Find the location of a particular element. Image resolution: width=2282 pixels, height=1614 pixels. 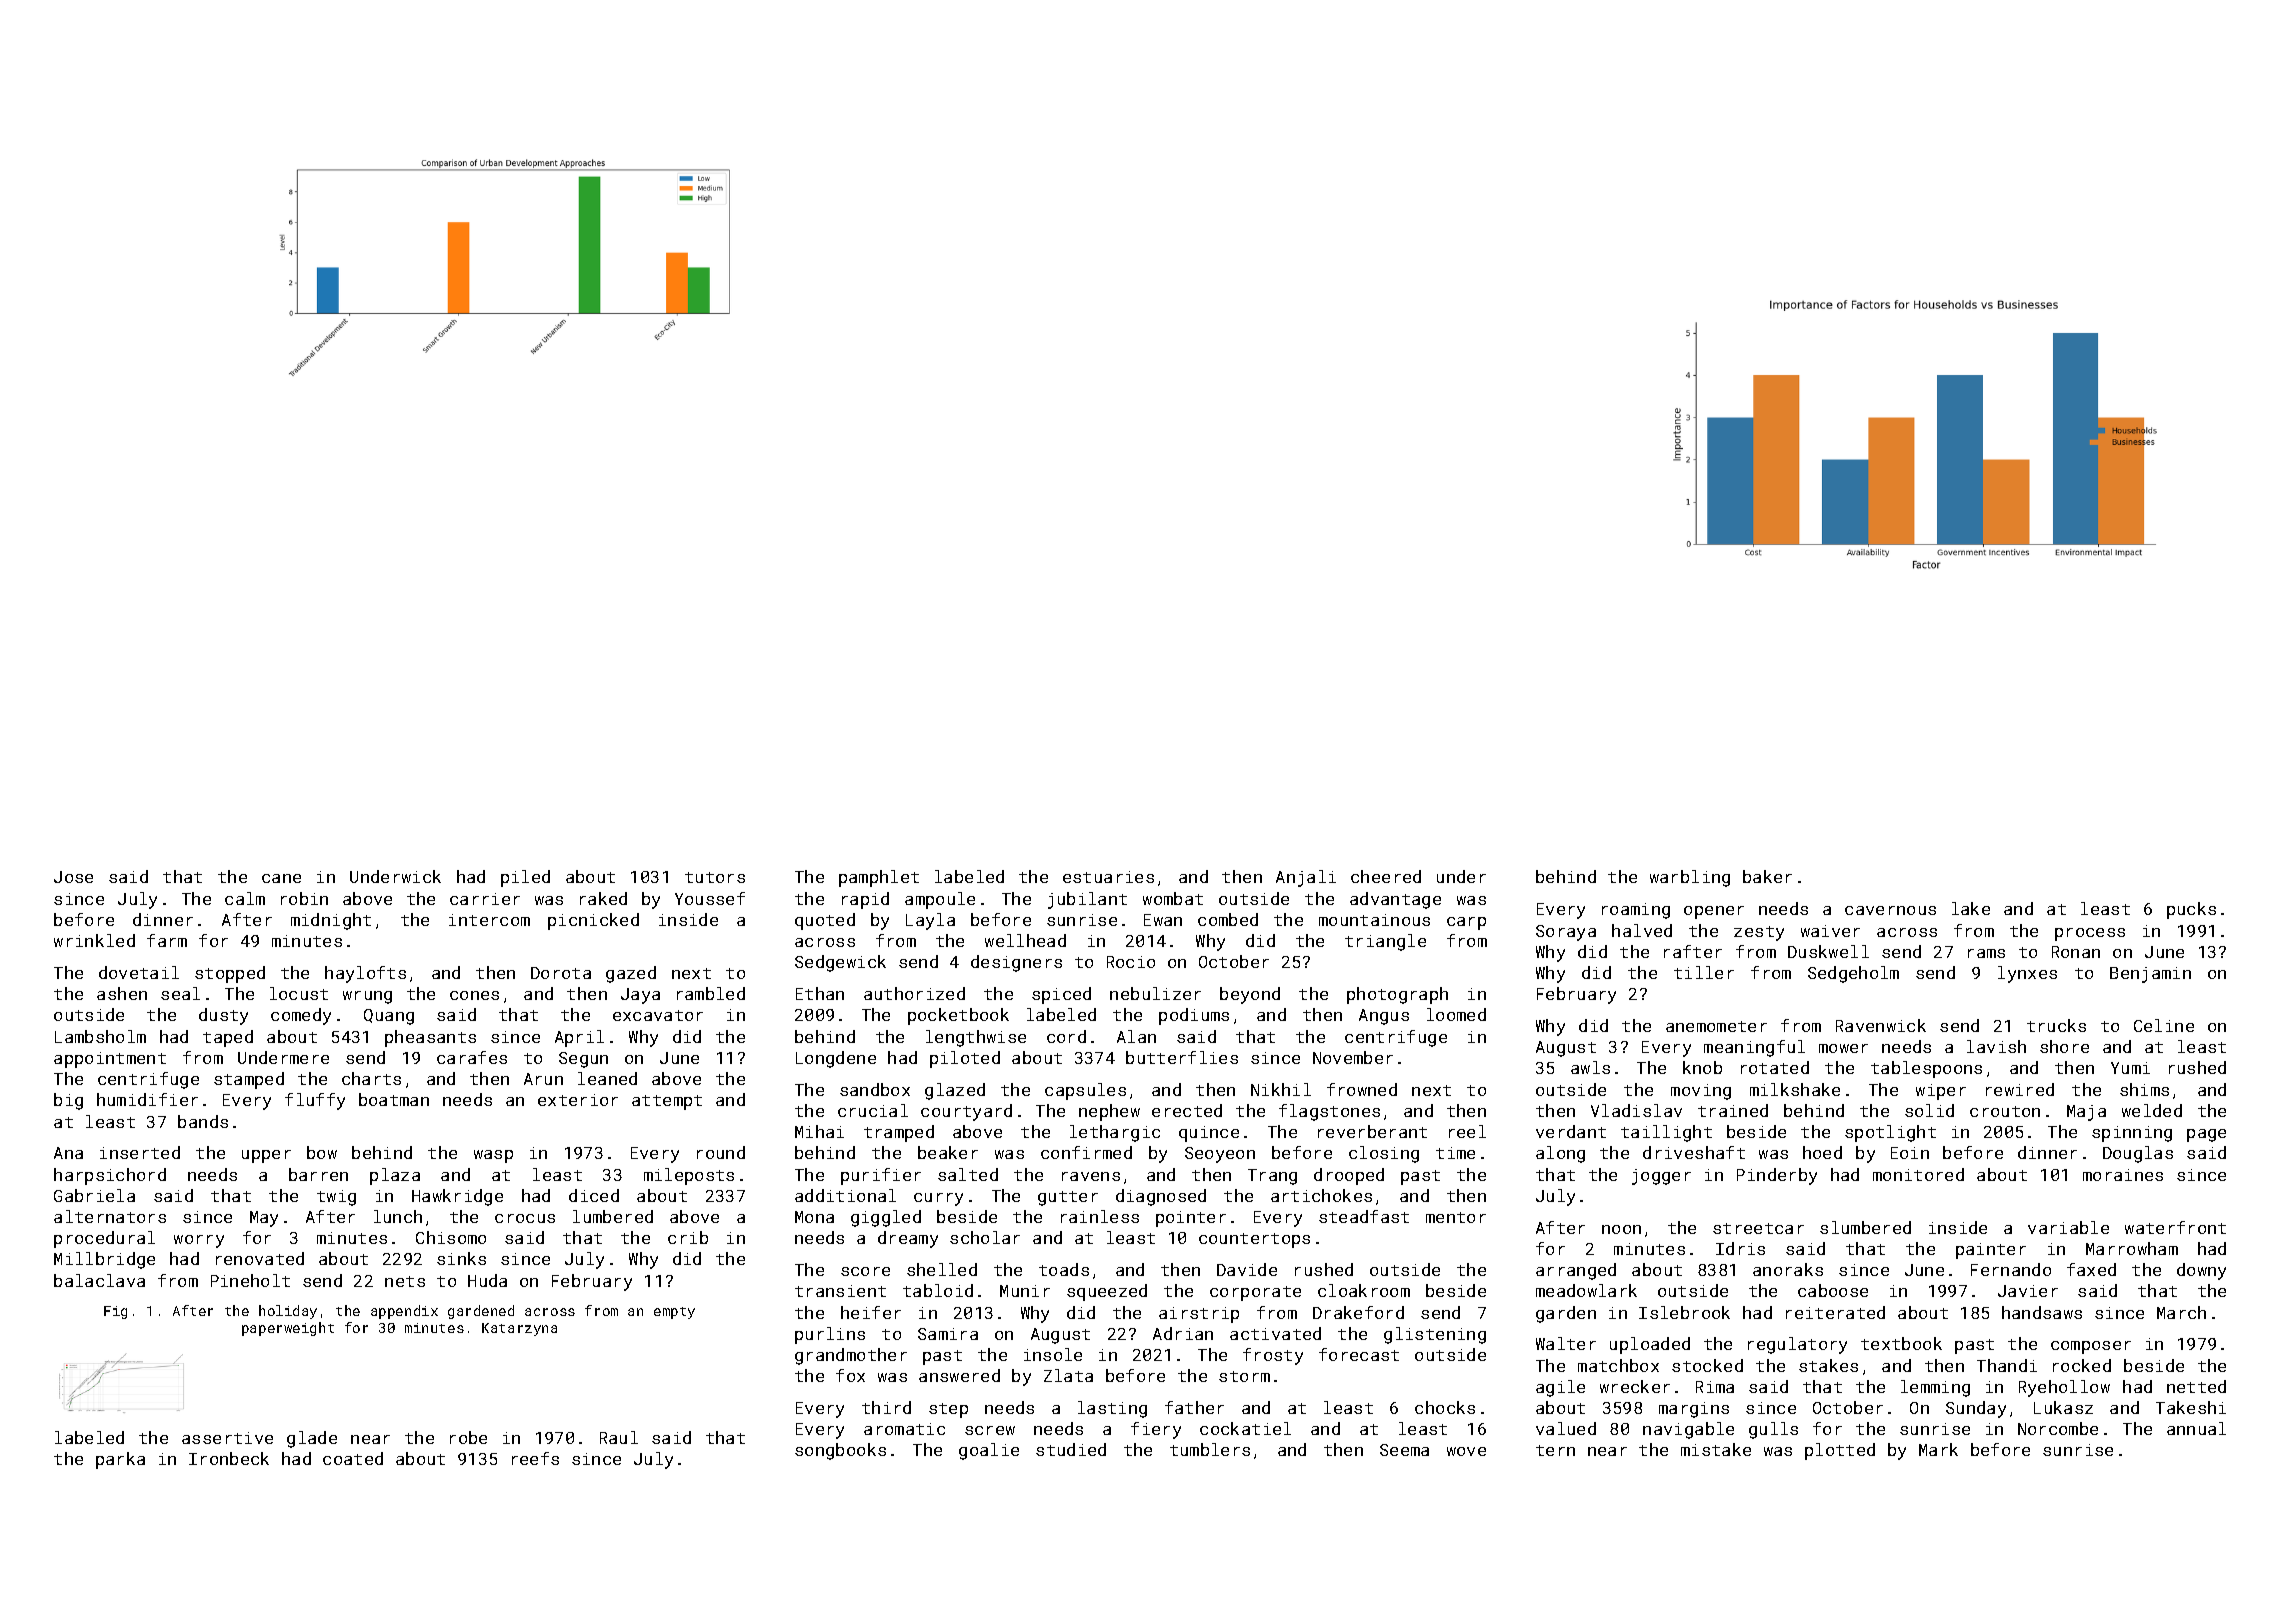

paperweight is located at coordinates (288, 1329).
